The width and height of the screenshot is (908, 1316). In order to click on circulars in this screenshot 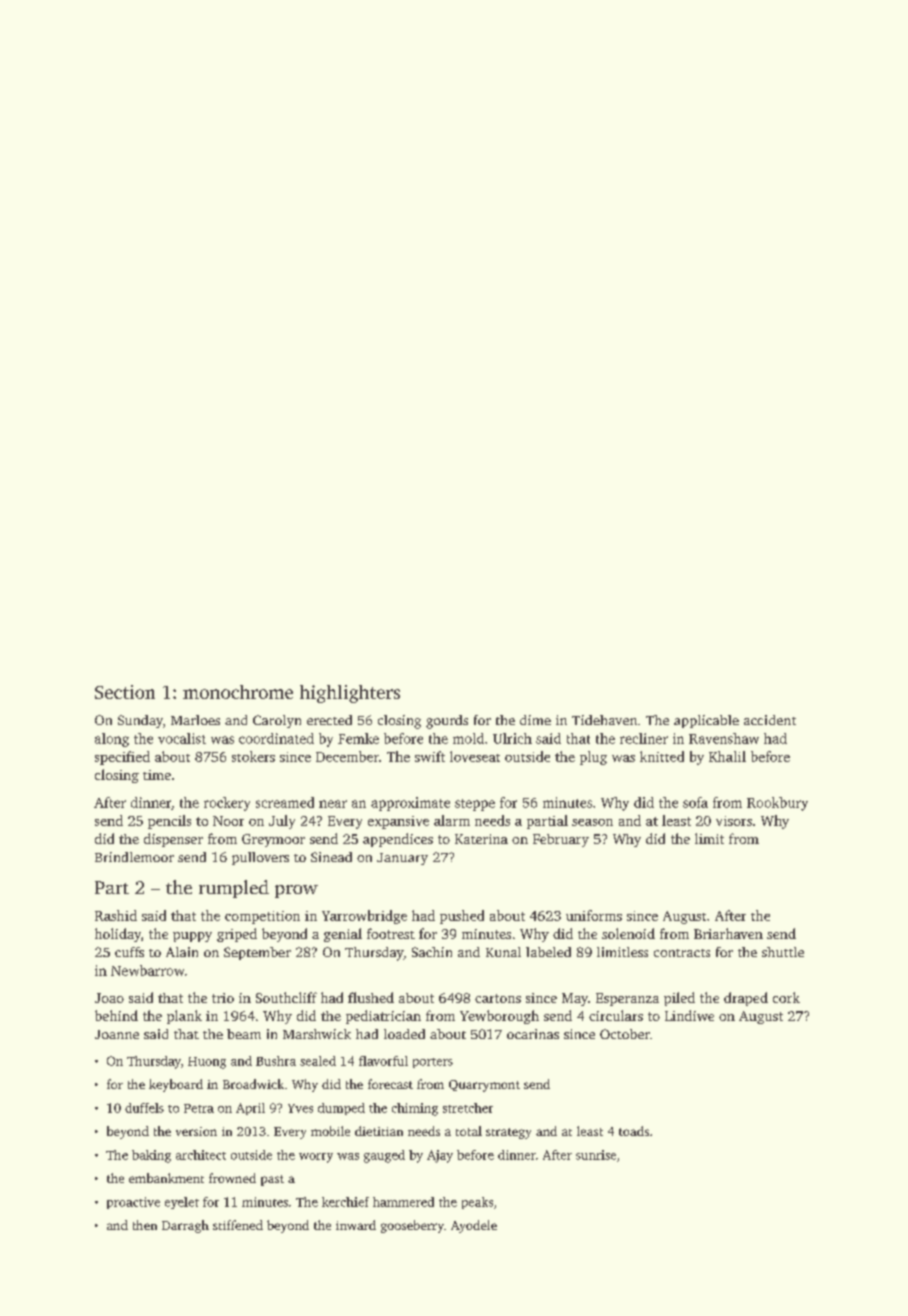, I will do `click(616, 1015)`.
